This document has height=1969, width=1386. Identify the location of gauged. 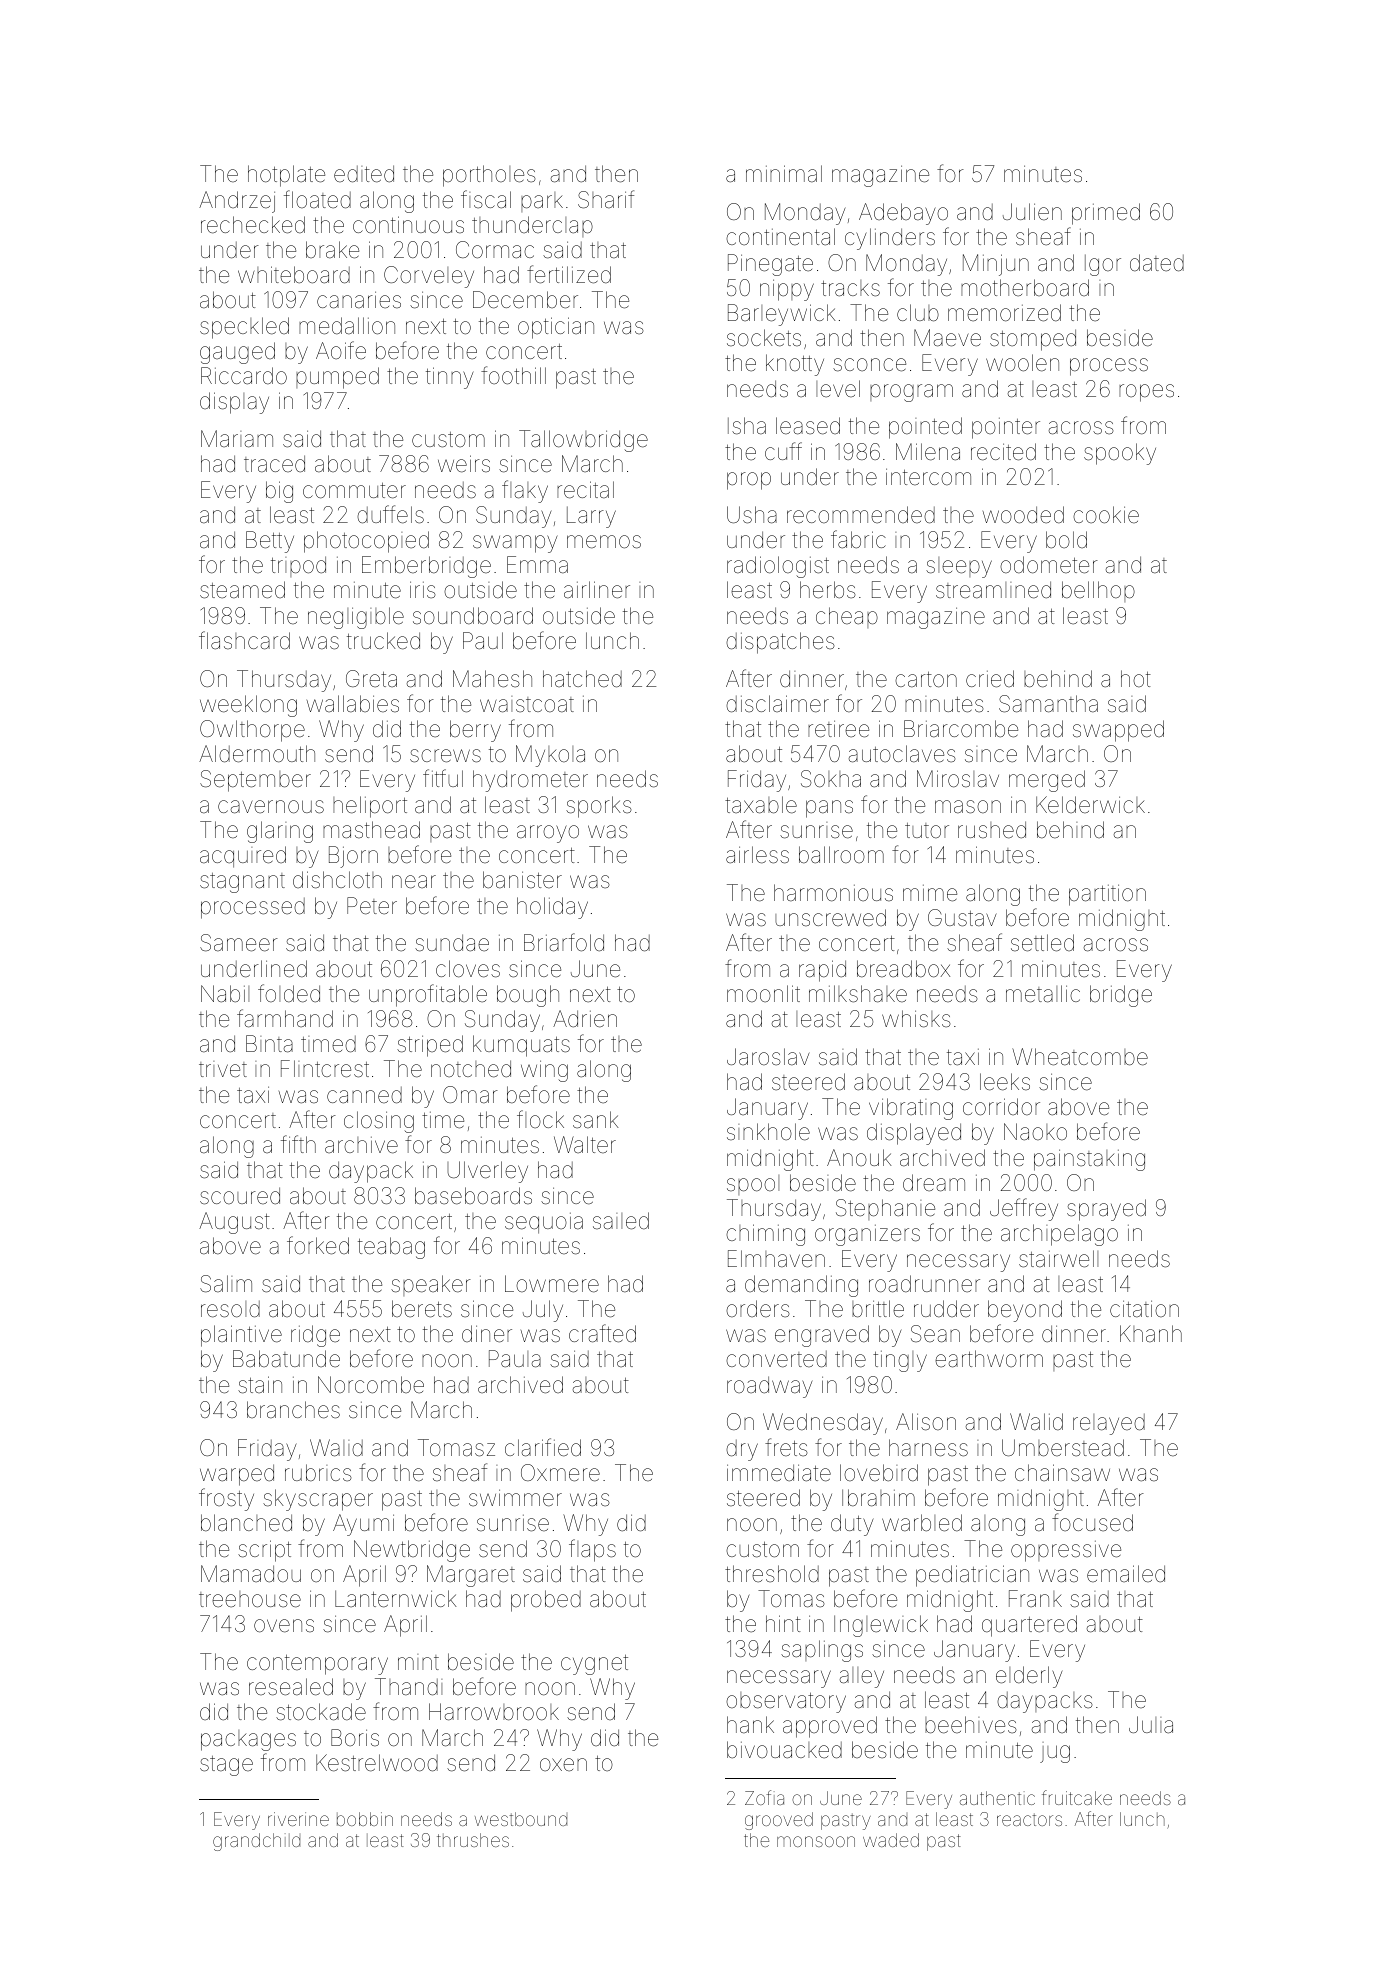
(237, 353).
